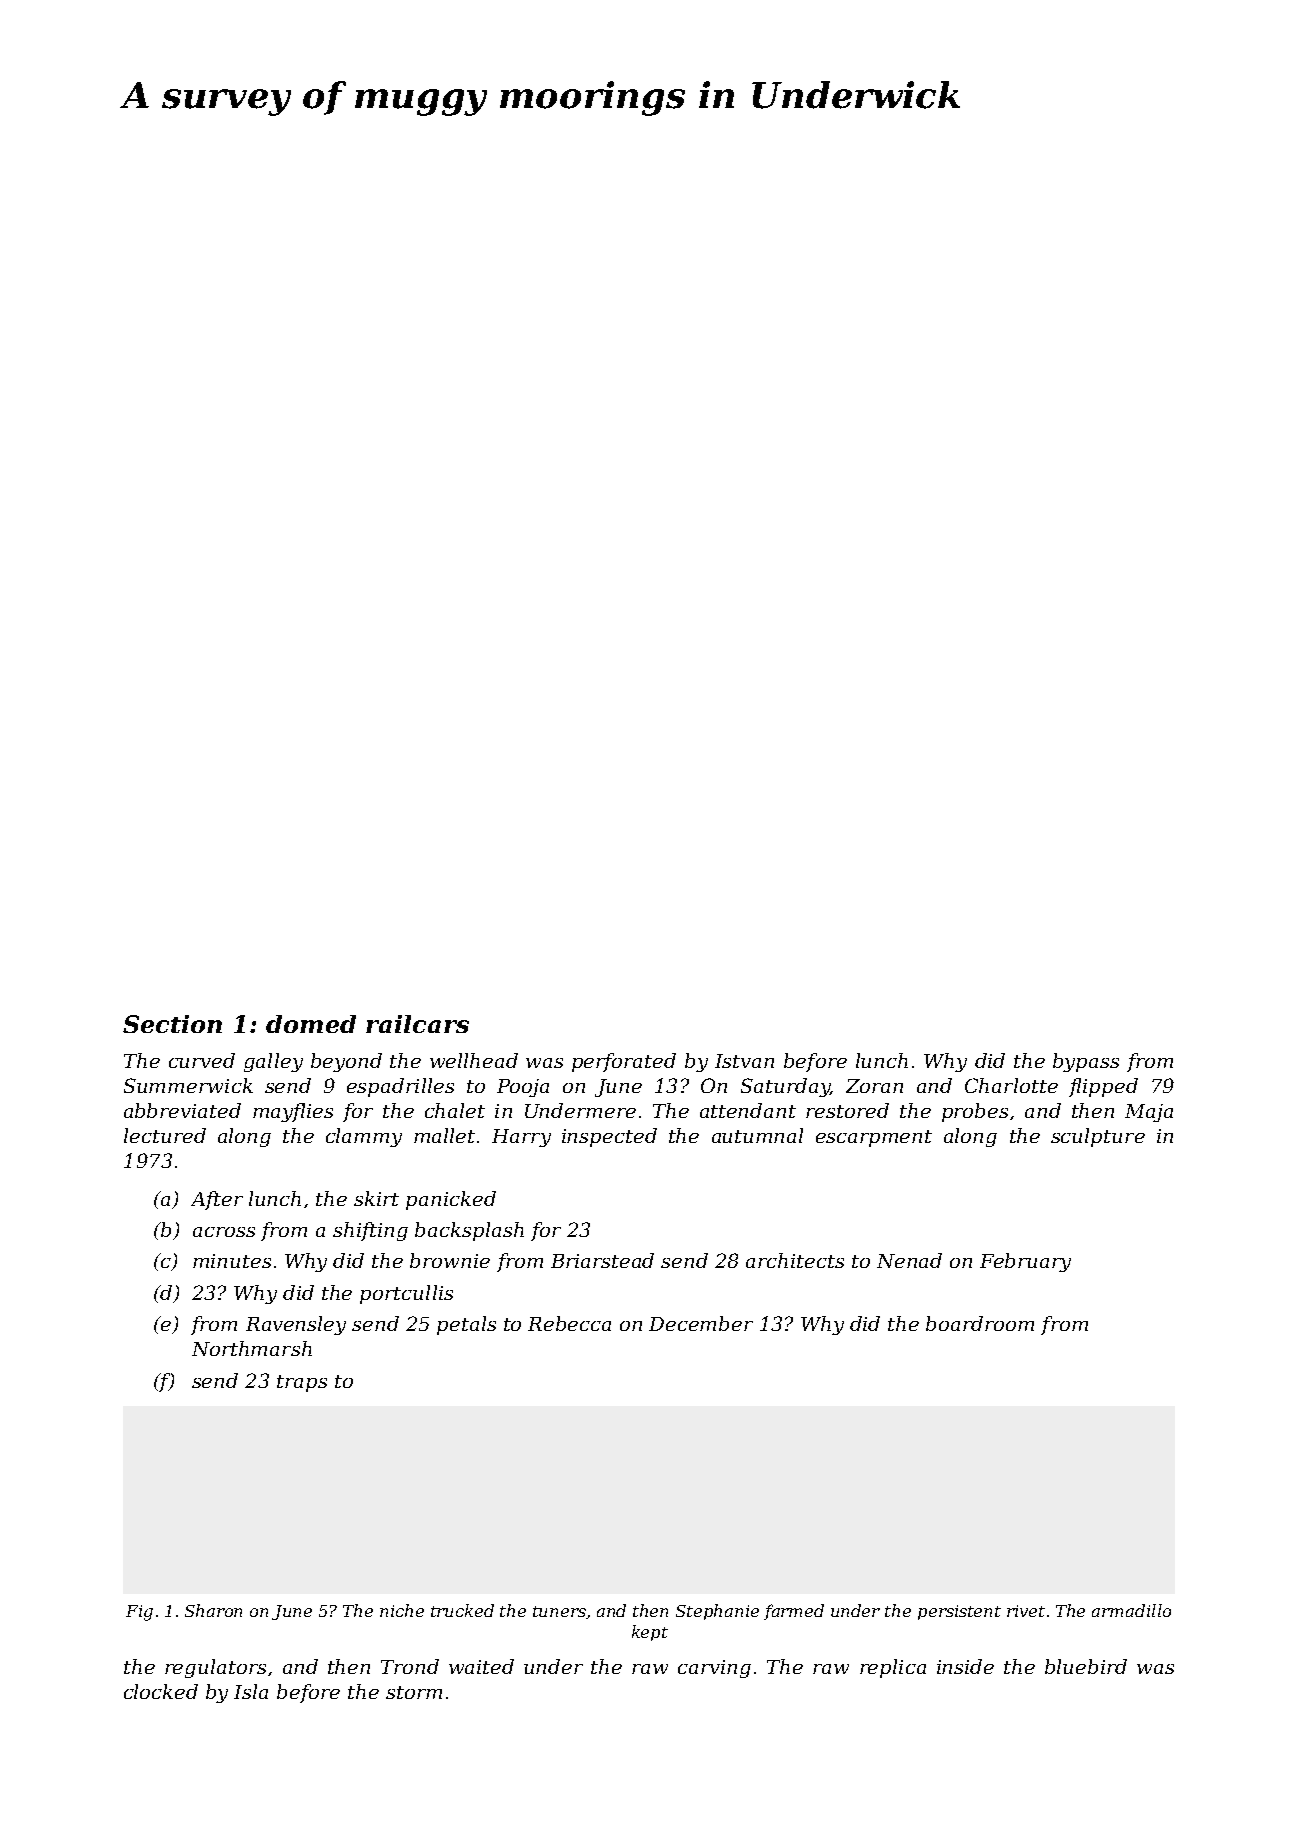 The image size is (1298, 1835). I want to click on Summerwick, so click(188, 1085).
